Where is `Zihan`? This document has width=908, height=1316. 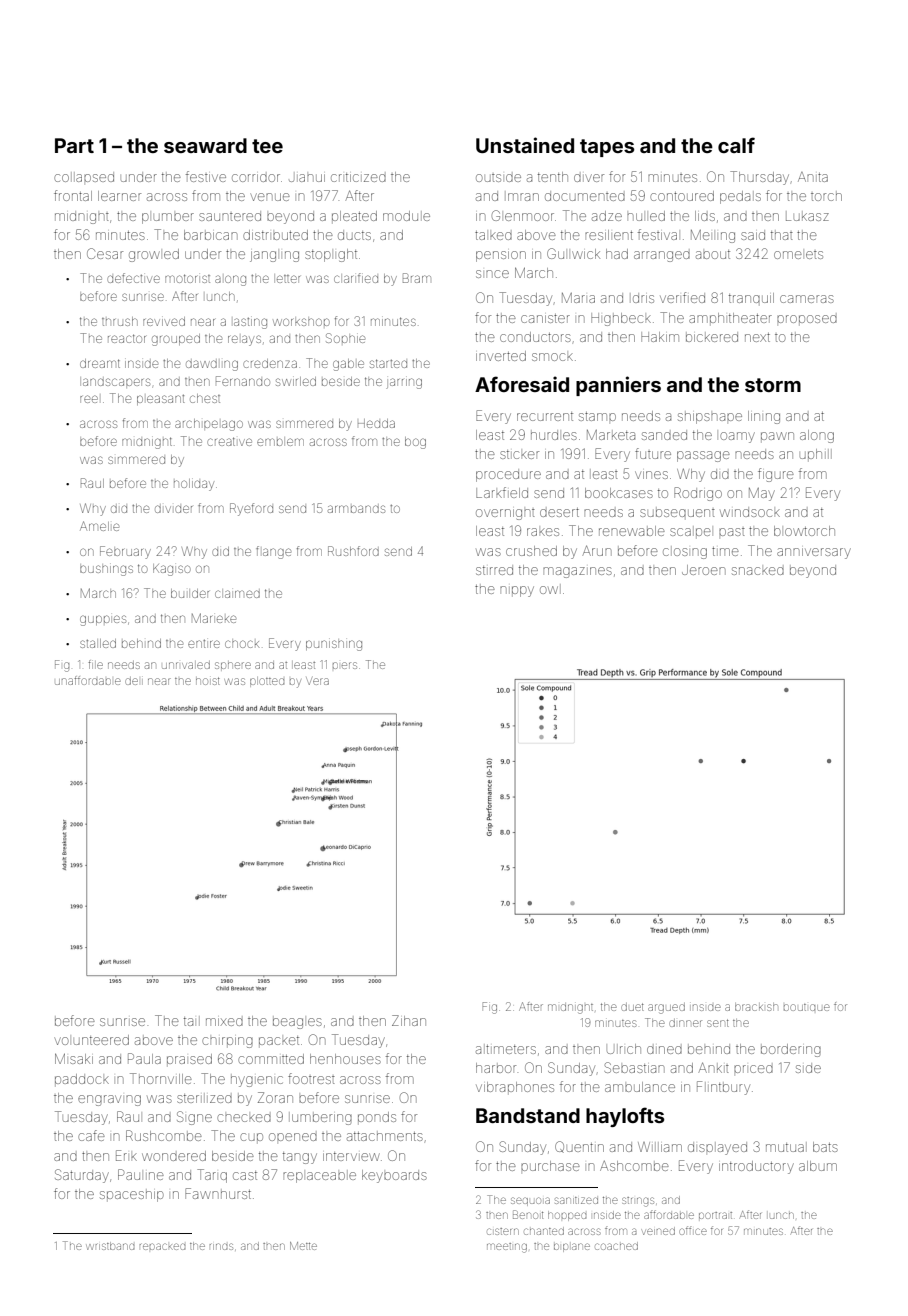
Zihan is located at coordinates (409, 1020).
